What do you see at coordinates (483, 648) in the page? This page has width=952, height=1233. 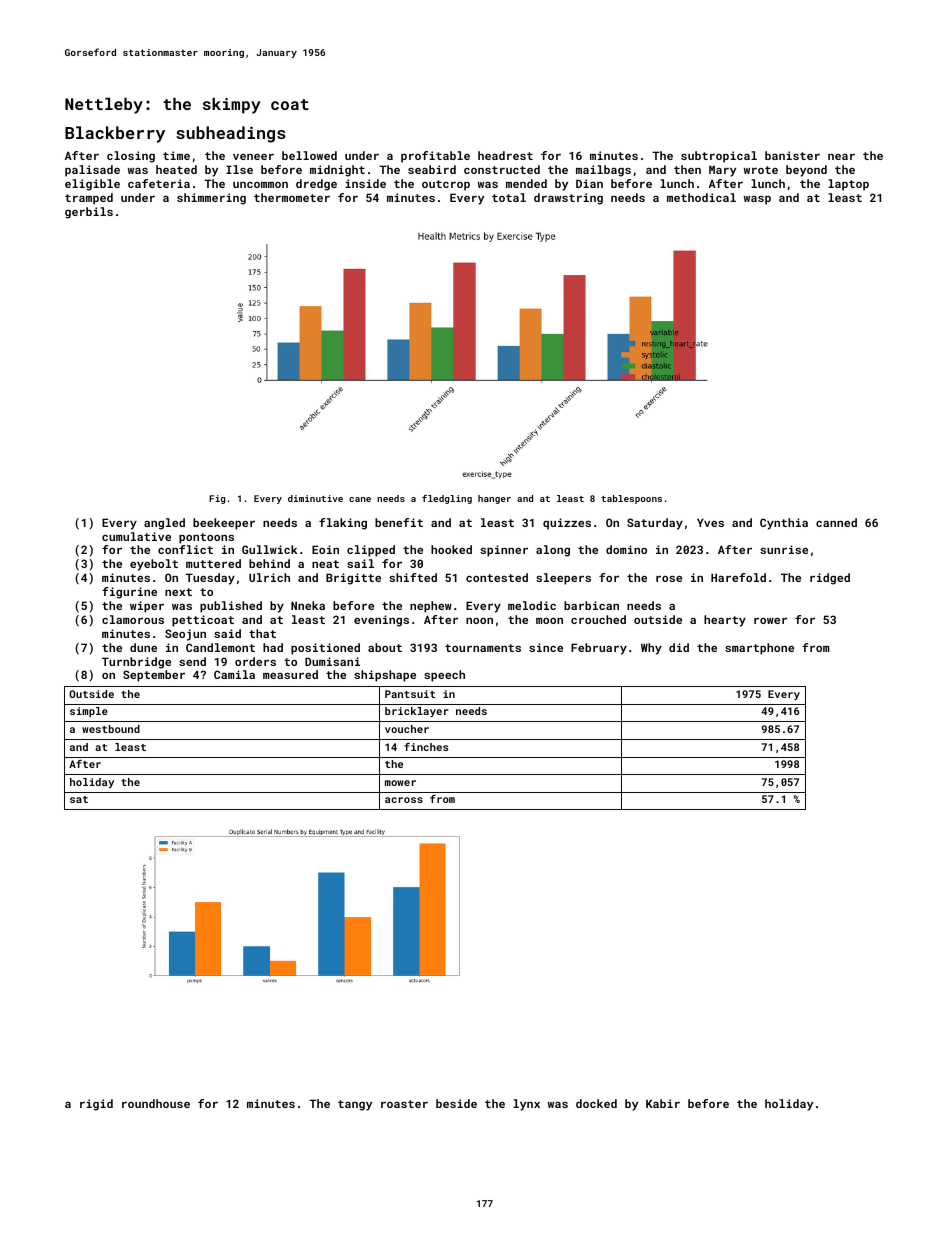 I see `tournaments` at bounding box center [483, 648].
